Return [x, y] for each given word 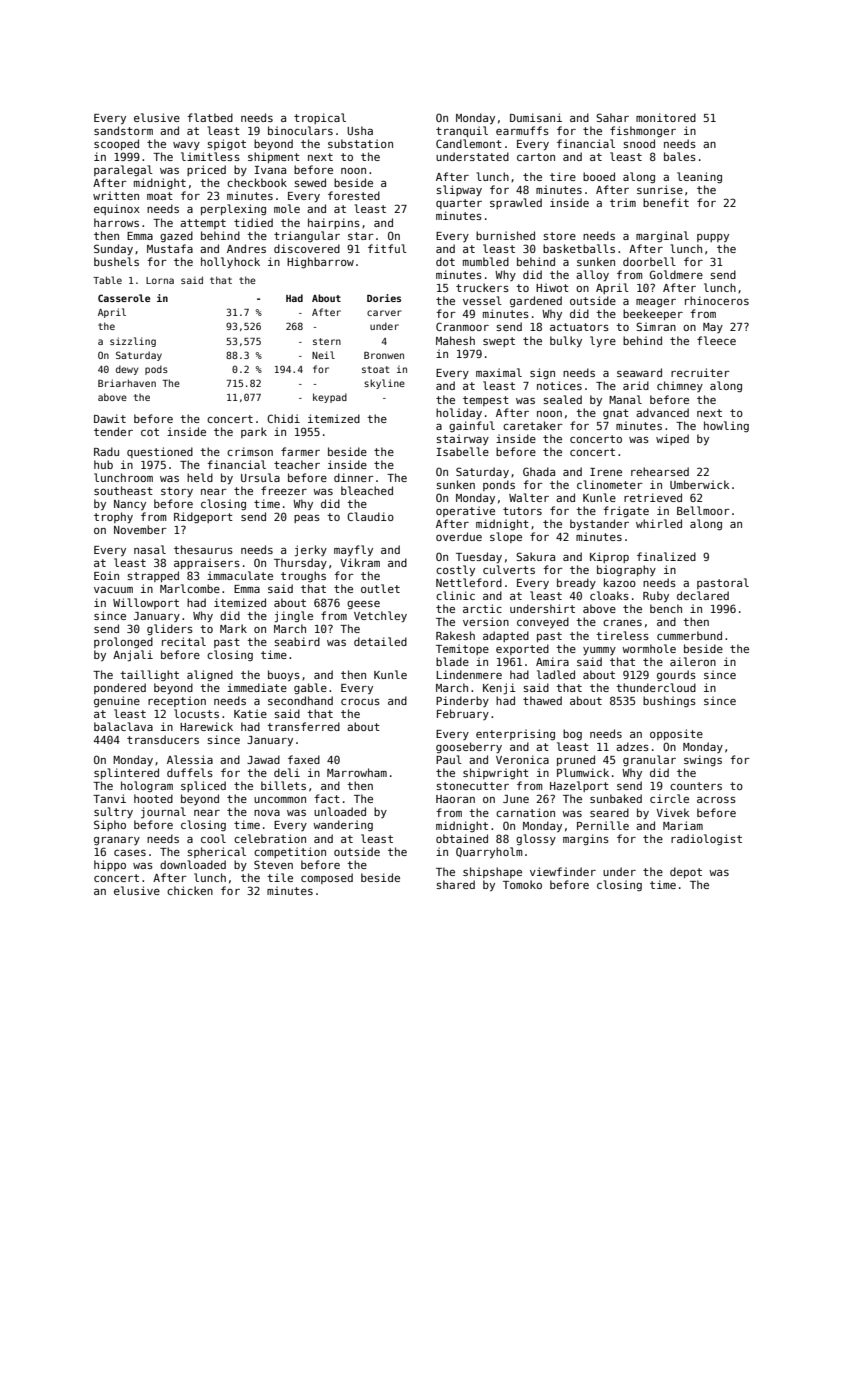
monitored [666, 117]
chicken [190, 890]
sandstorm [123, 130]
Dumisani [536, 117]
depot [686, 872]
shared [456, 884]
